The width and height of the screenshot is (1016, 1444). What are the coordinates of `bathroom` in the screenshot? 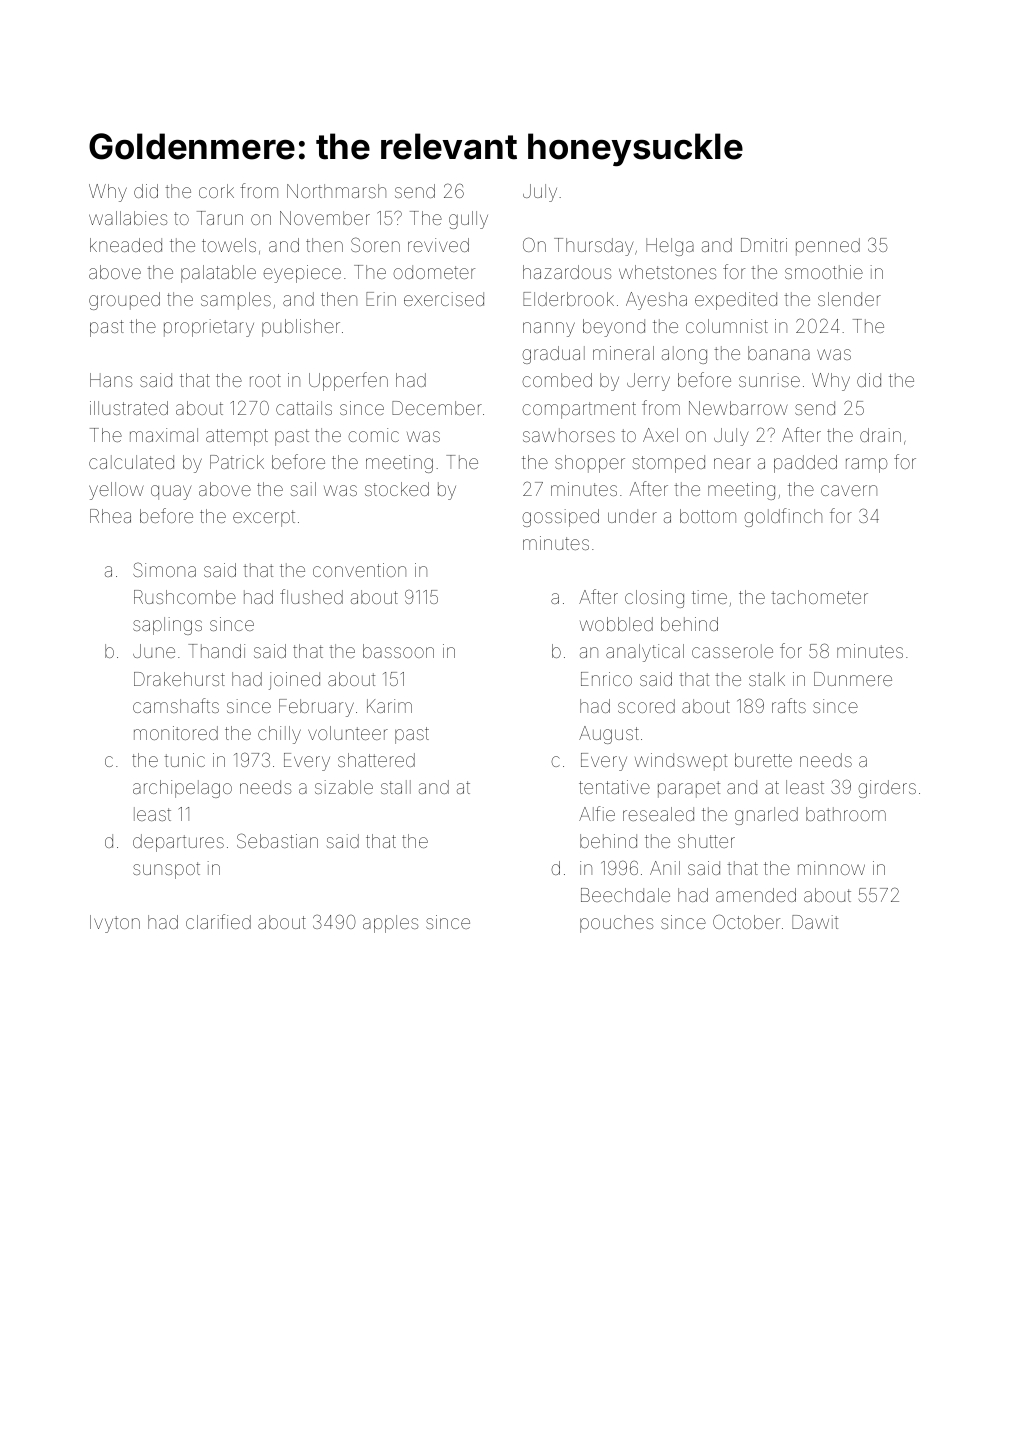 It's located at (846, 814).
